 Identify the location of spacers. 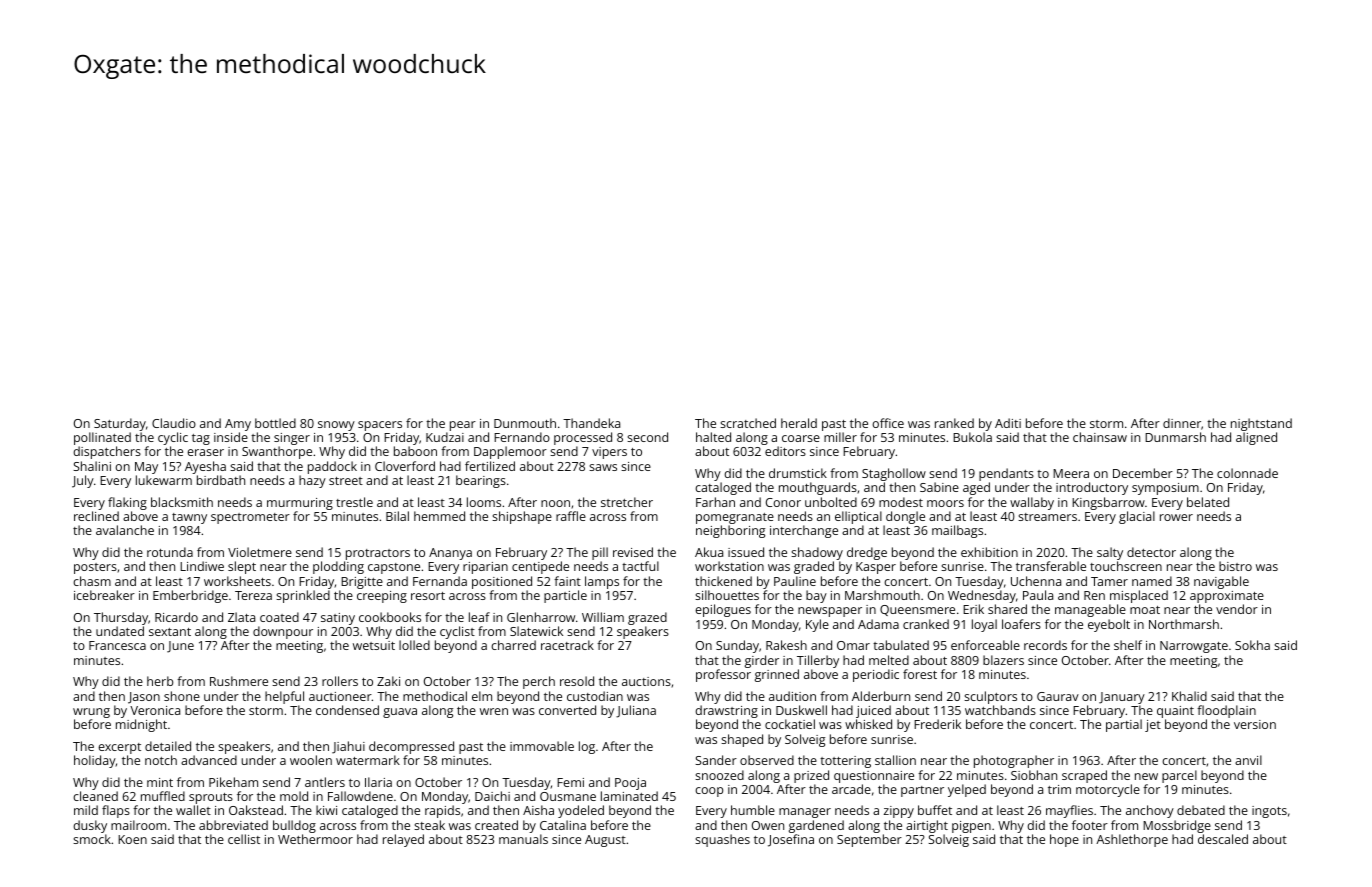
(380, 426).
